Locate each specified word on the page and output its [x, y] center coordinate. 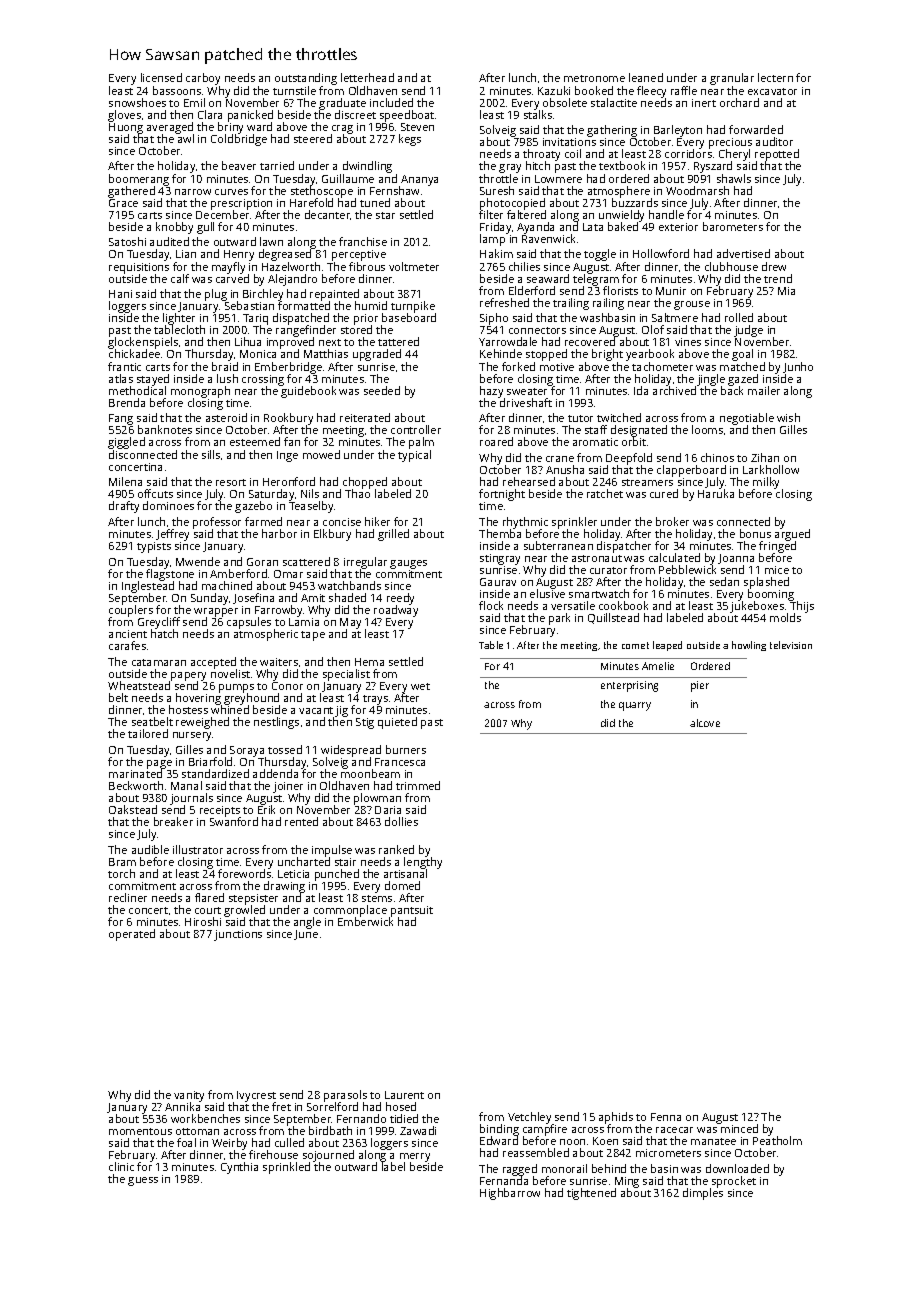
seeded [382, 390]
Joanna [736, 559]
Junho [798, 367]
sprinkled [286, 1168]
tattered [398, 341]
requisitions [139, 268]
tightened [591, 1194]
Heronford [289, 481]
